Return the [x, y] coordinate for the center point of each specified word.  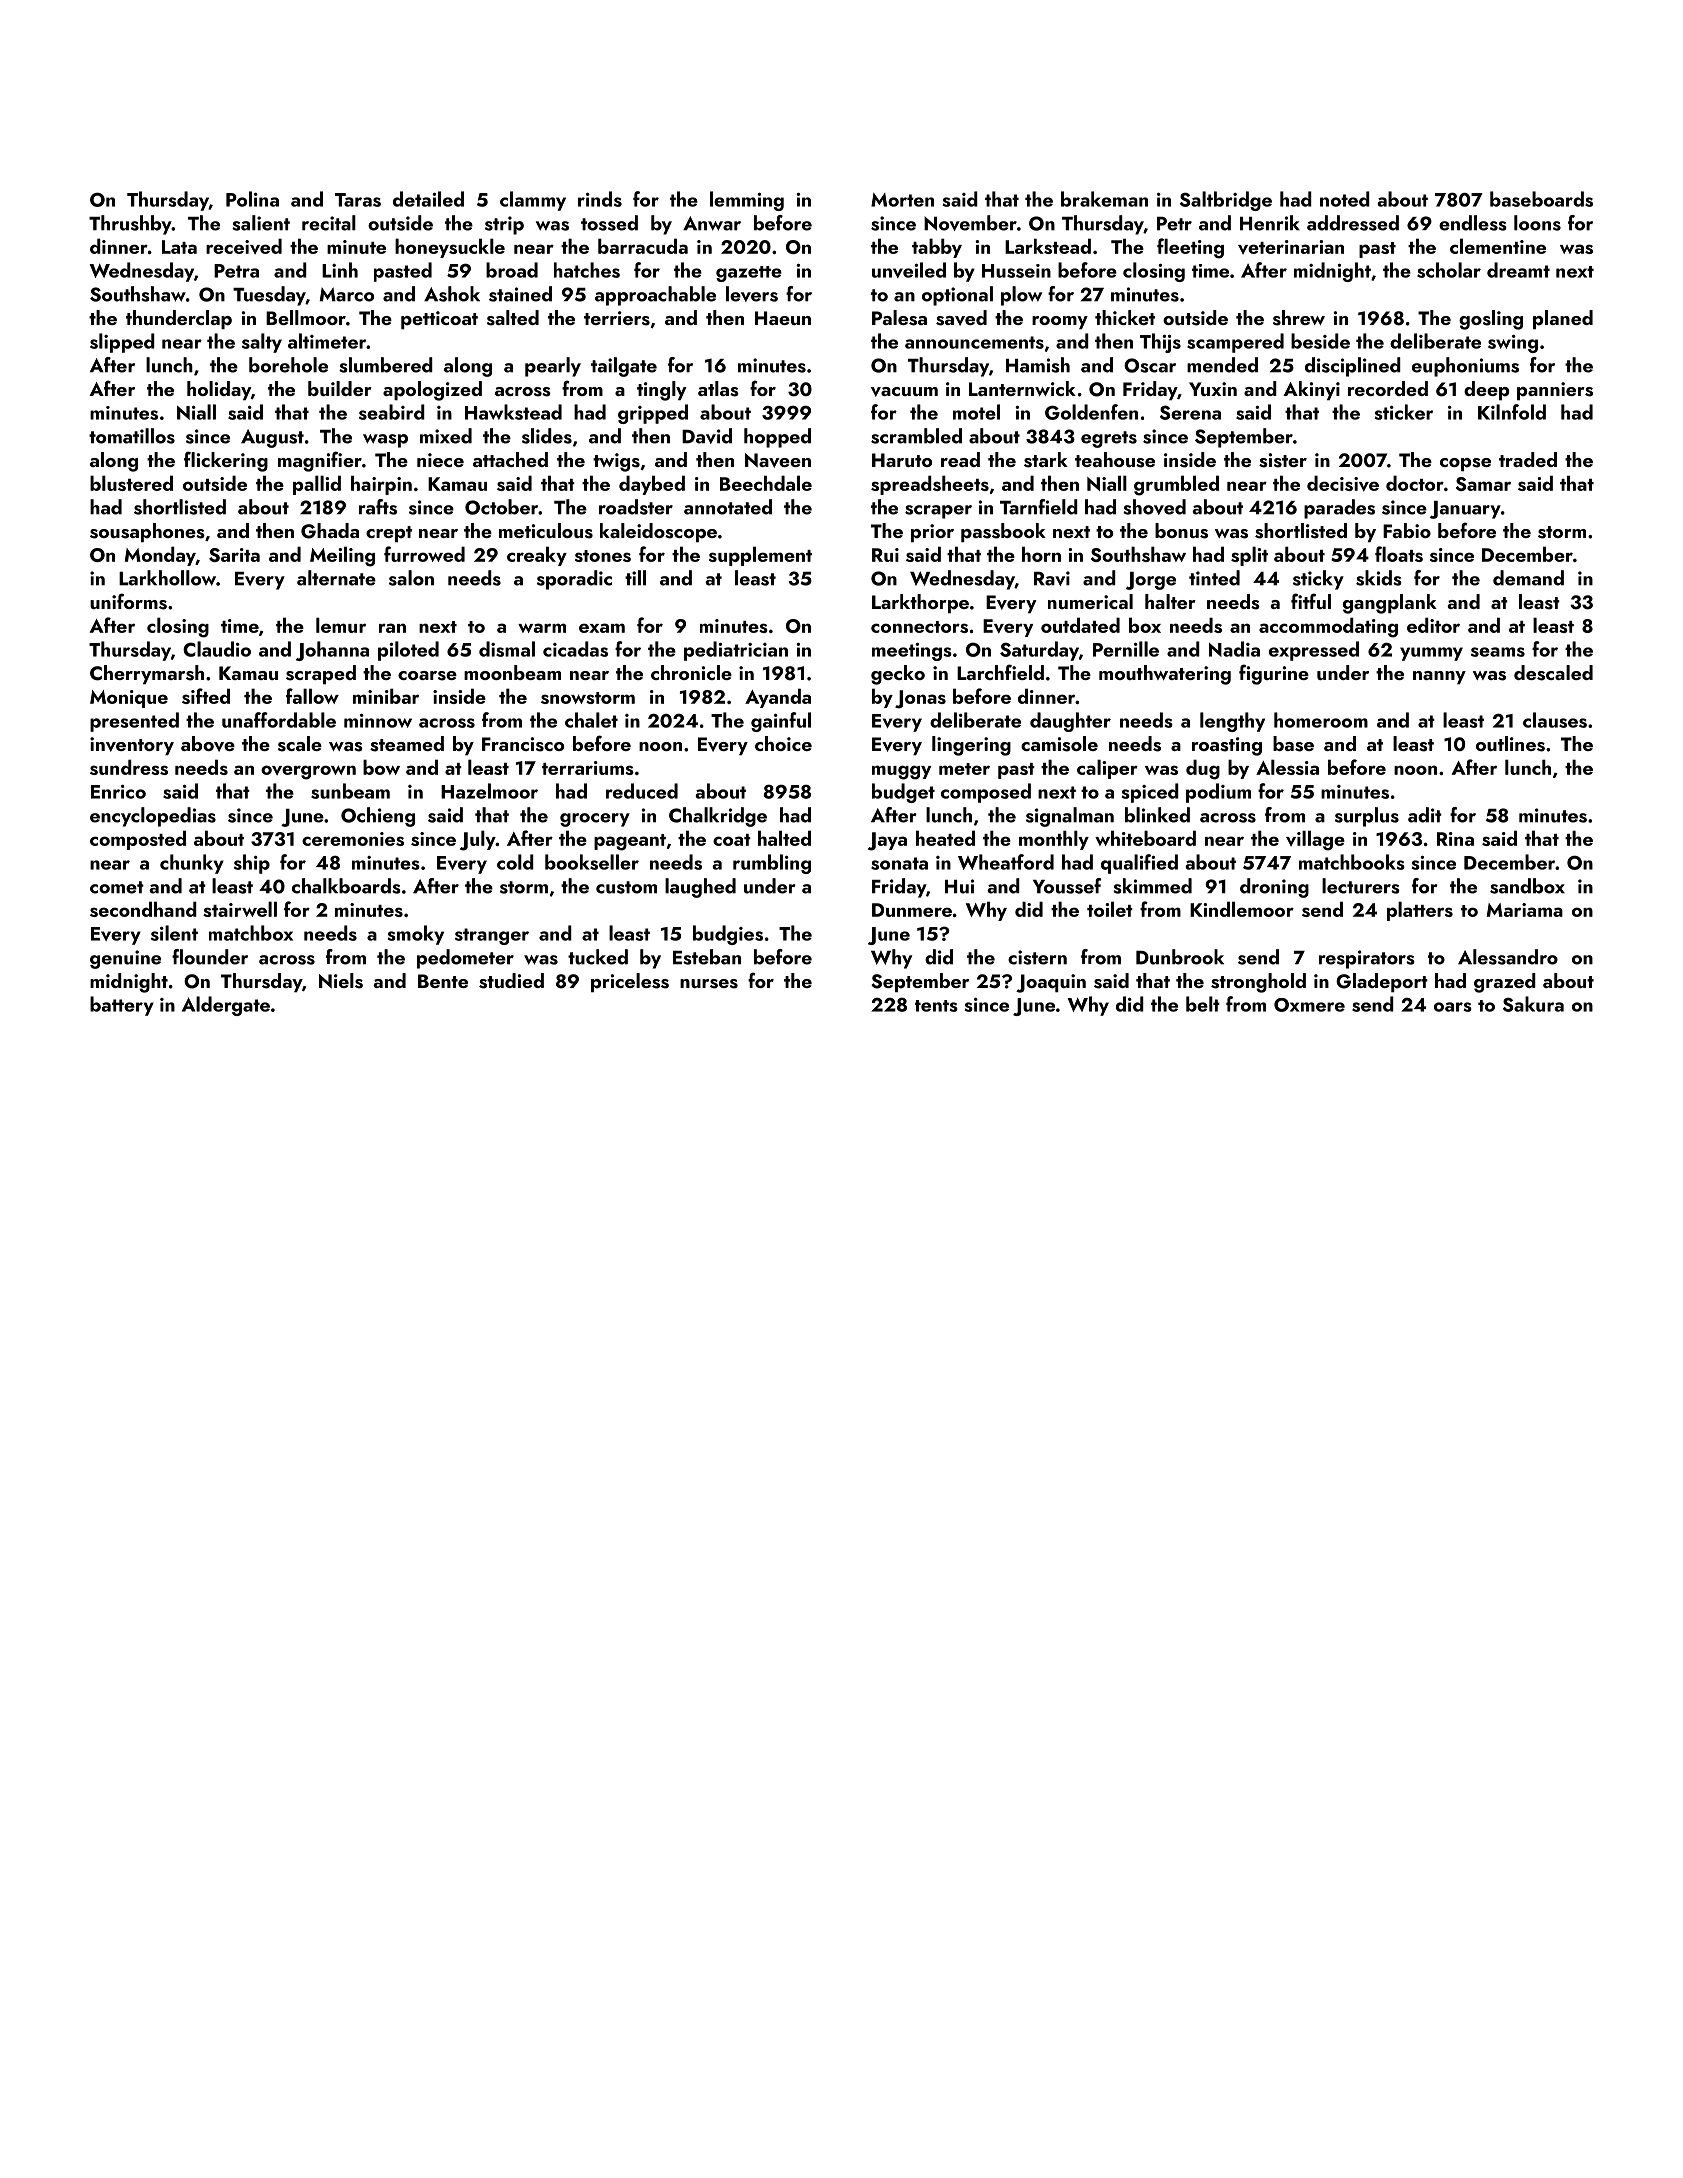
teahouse [1115, 460]
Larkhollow [167, 578]
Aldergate [226, 1006]
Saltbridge [1226, 201]
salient [261, 223]
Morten [902, 200]
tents [936, 1006]
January [1465, 510]
